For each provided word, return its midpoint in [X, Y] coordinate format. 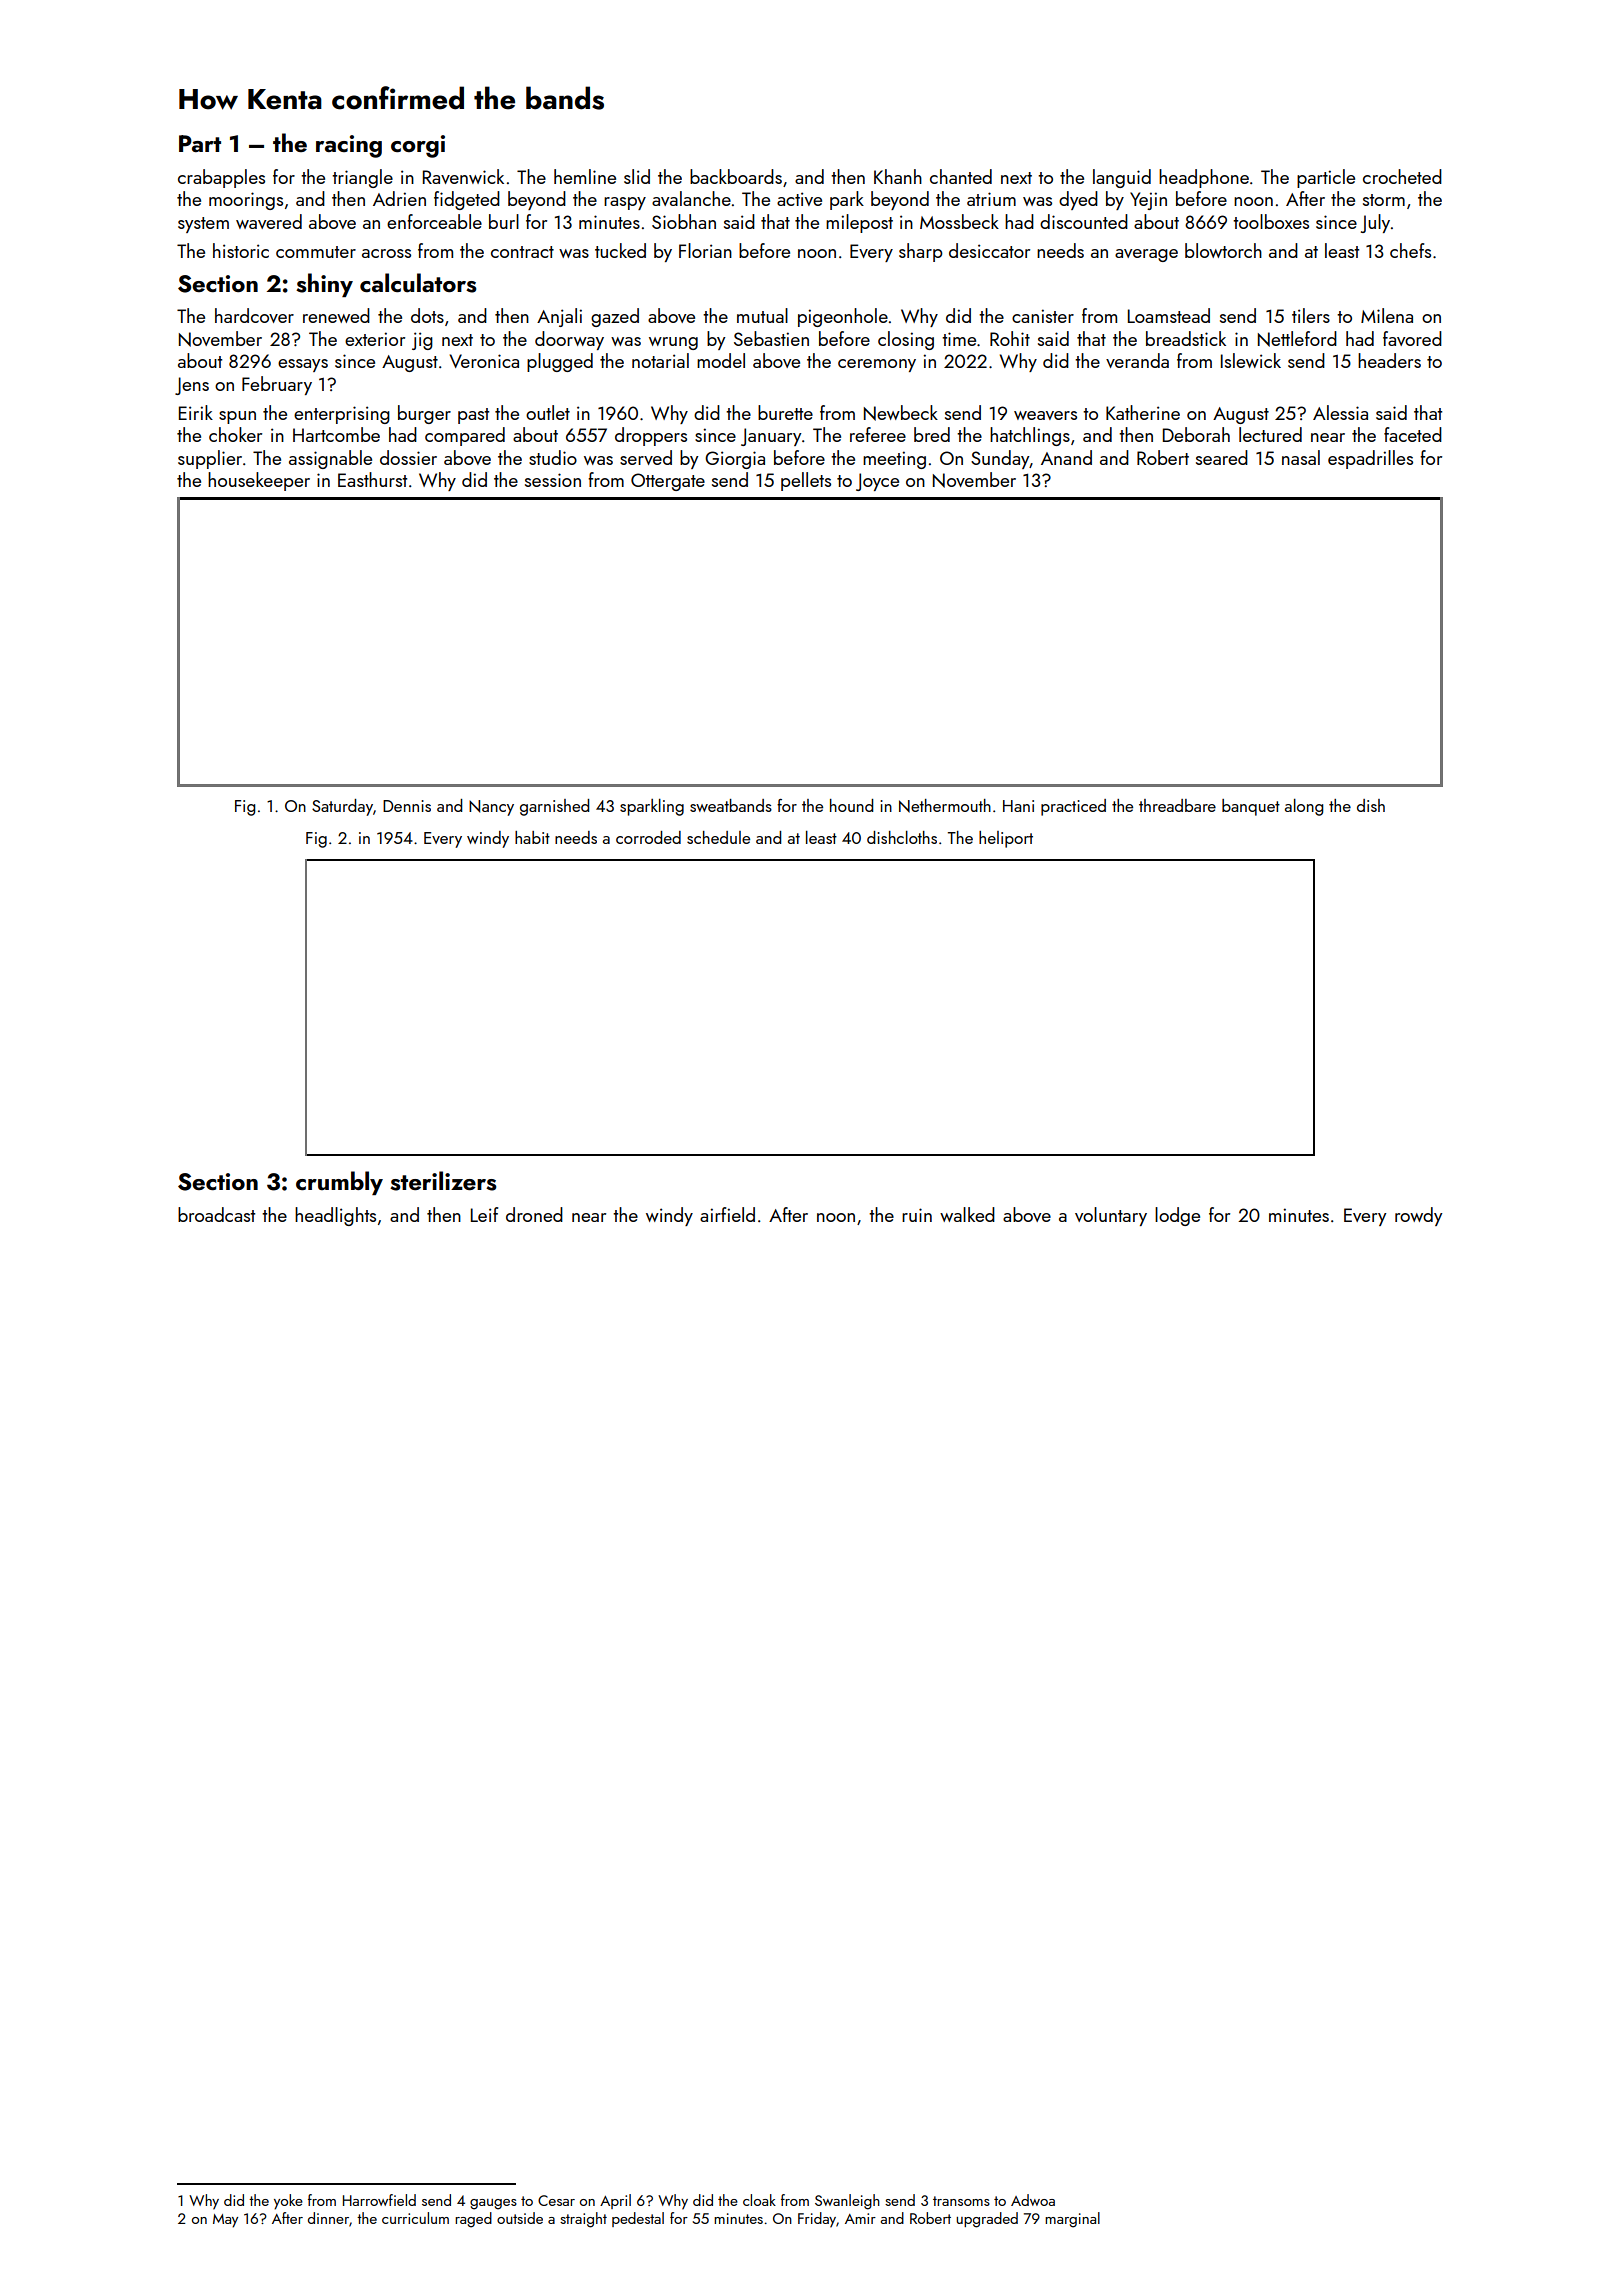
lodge [1177, 1216]
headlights [335, 1216]
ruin [917, 1215]
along [1304, 807]
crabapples [221, 178]
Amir [860, 2218]
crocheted [1402, 176]
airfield [727, 1214]
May [225, 2221]
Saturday [342, 807]
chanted [961, 176]
